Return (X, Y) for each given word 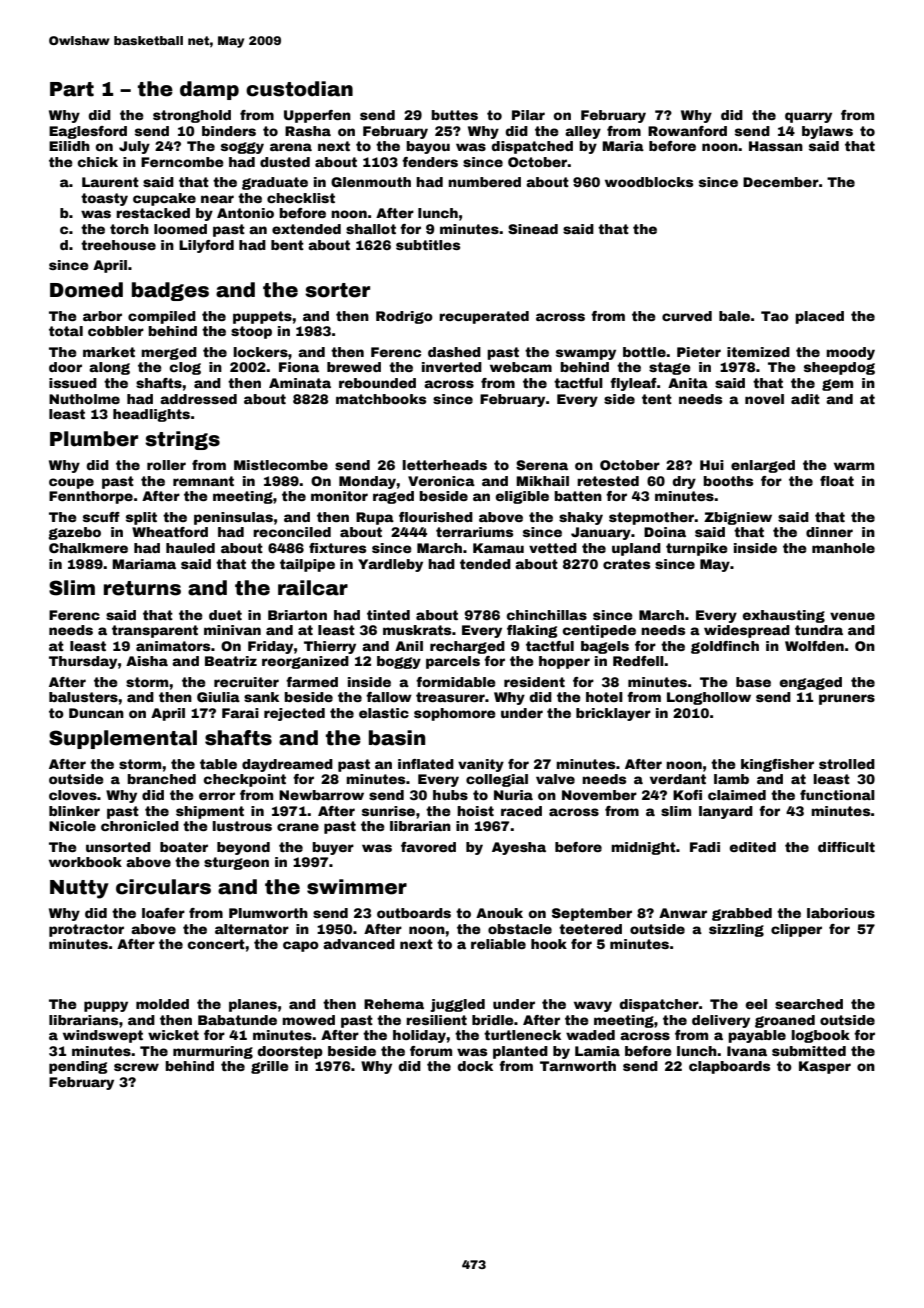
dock (475, 1066)
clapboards (729, 1067)
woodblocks (649, 182)
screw (136, 1067)
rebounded (377, 383)
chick (97, 162)
